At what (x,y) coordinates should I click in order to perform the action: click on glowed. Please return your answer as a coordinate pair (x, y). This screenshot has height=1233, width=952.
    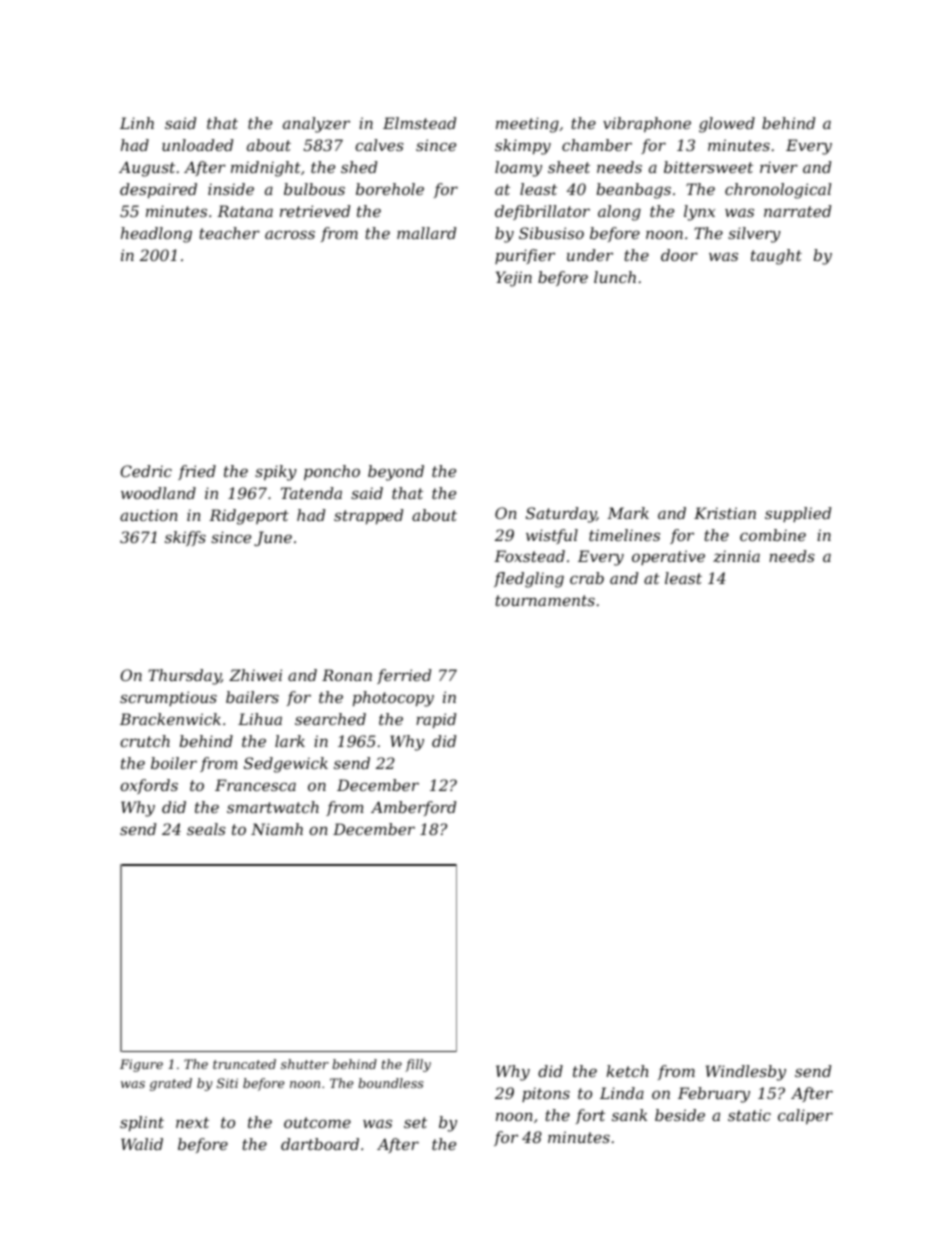
    Looking at the image, I should click on (727, 125).
